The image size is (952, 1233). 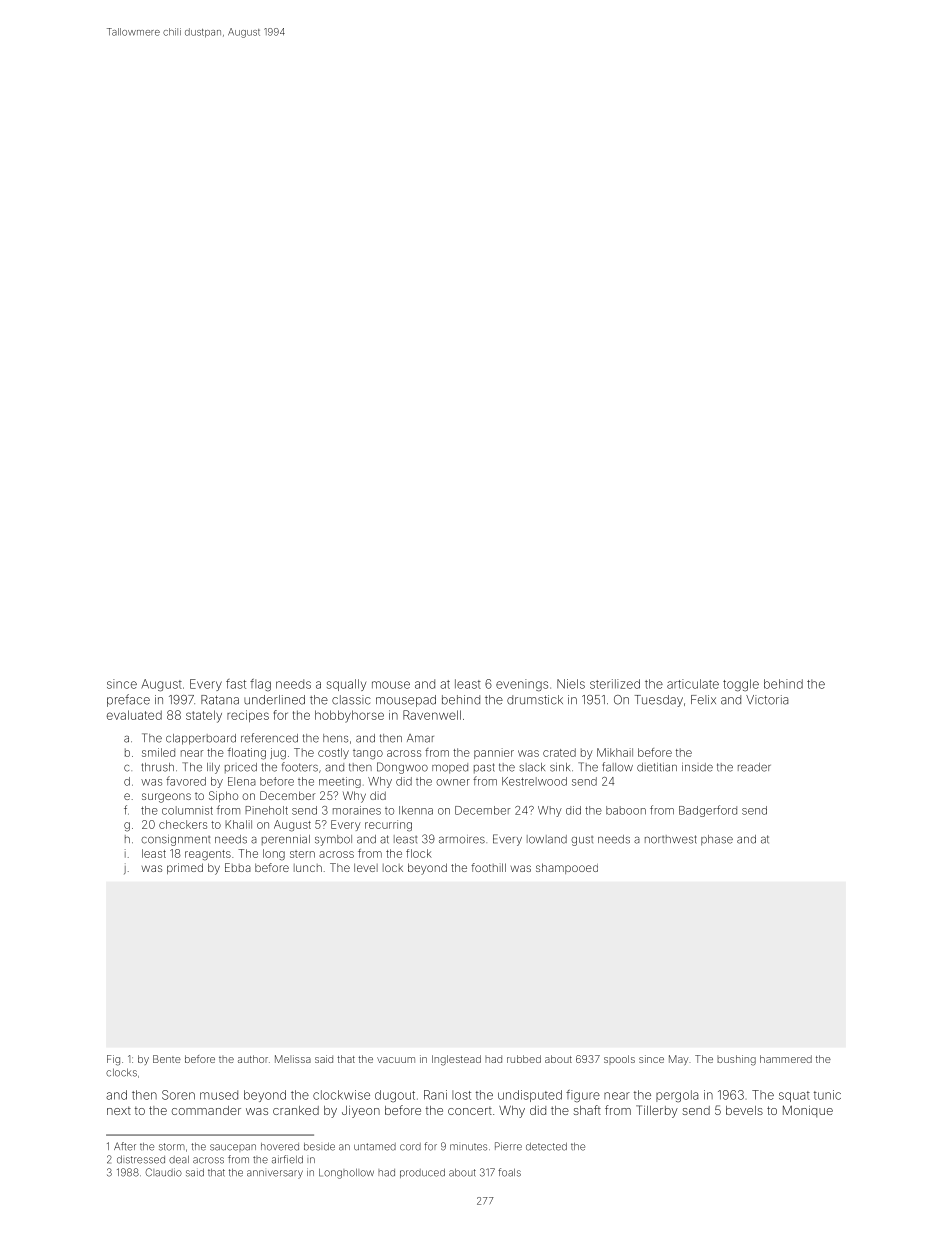 I want to click on drumstick, so click(x=535, y=700).
